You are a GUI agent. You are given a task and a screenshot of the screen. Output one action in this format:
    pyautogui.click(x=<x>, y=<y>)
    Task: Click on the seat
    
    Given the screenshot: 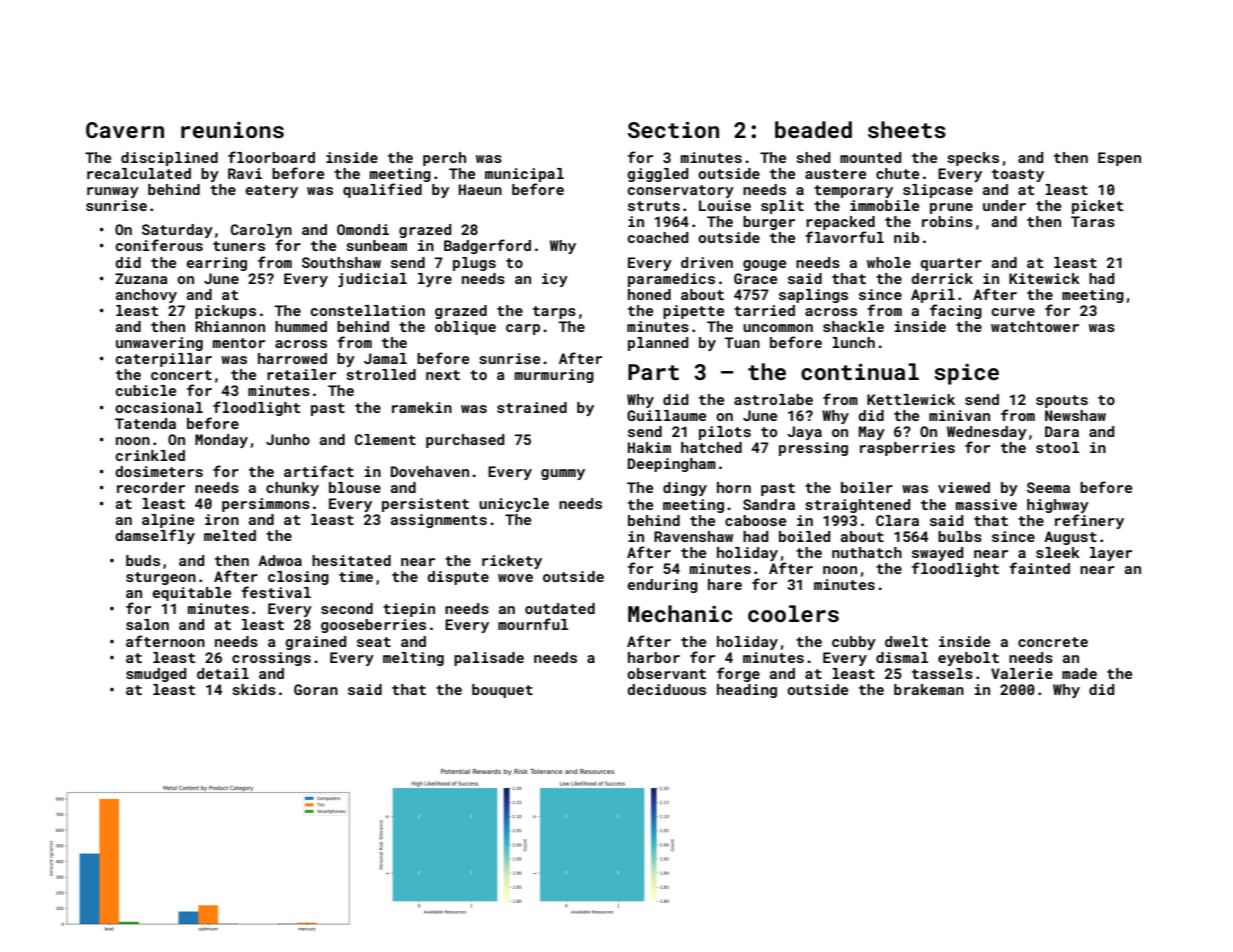 What is the action you would take?
    pyautogui.click(x=374, y=642)
